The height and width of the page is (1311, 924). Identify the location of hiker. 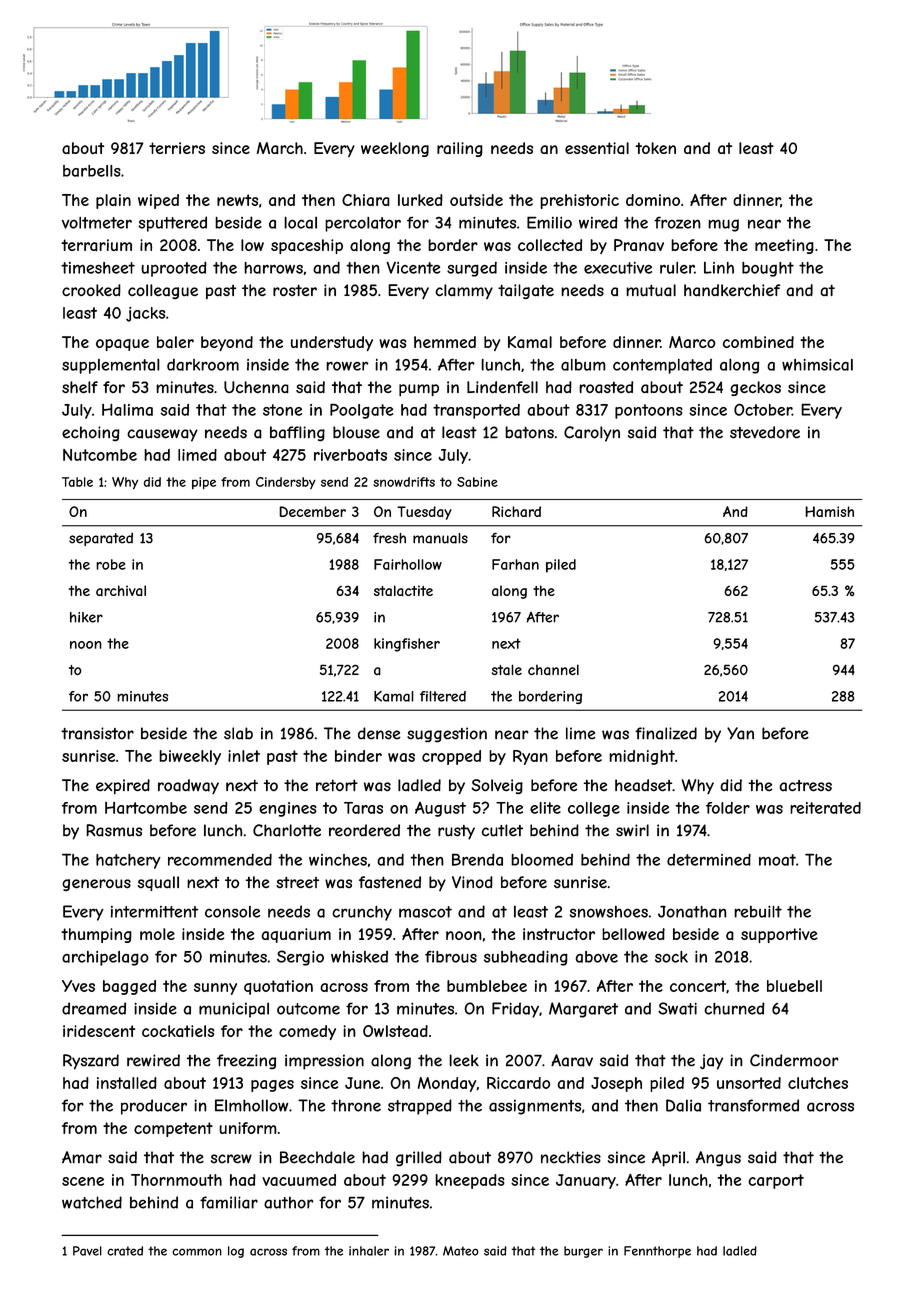
(86, 617).
